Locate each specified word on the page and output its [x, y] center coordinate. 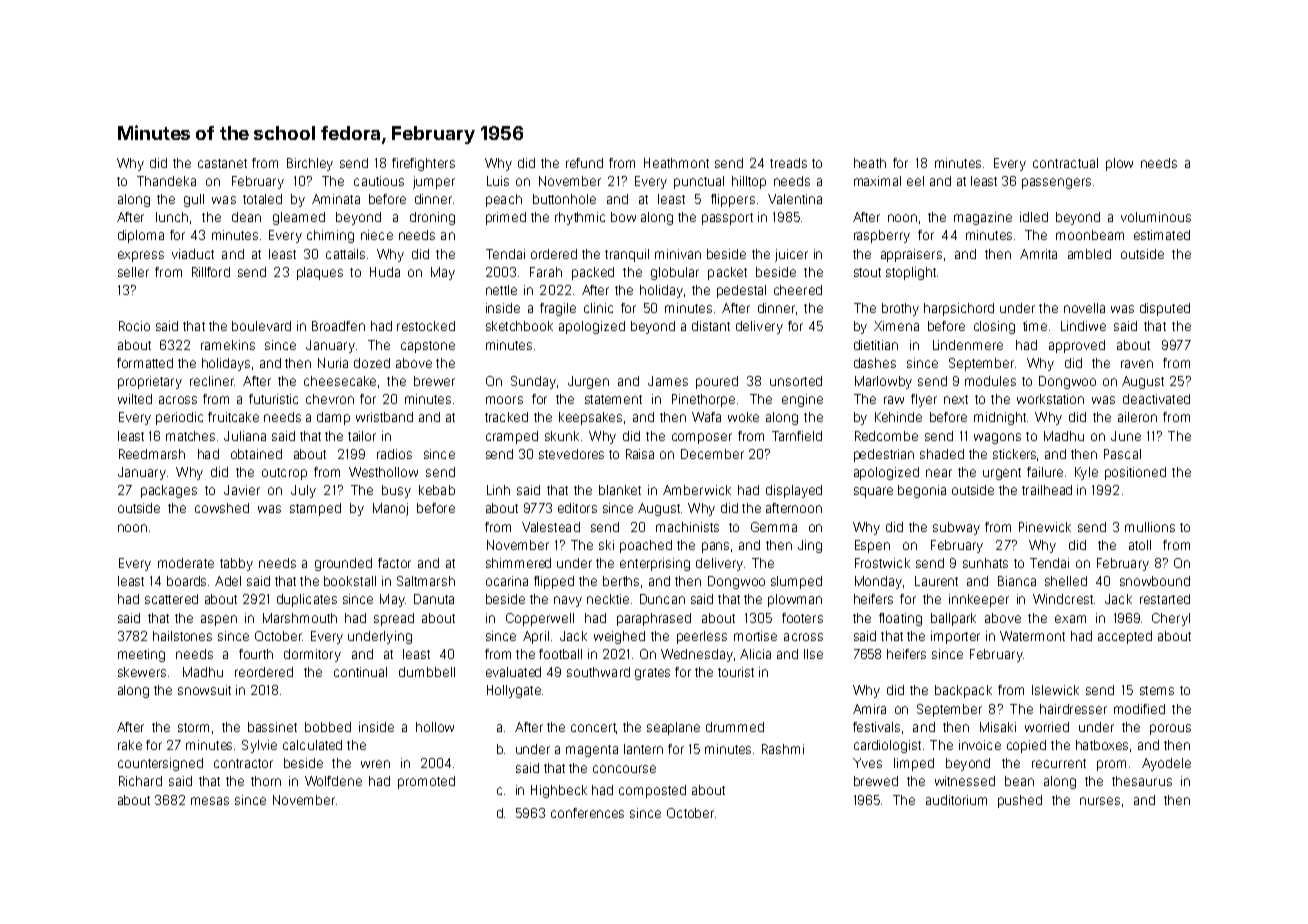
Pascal [1122, 454]
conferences [587, 813]
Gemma [774, 527]
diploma [141, 236]
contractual [1065, 163]
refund [584, 163]
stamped [315, 509]
